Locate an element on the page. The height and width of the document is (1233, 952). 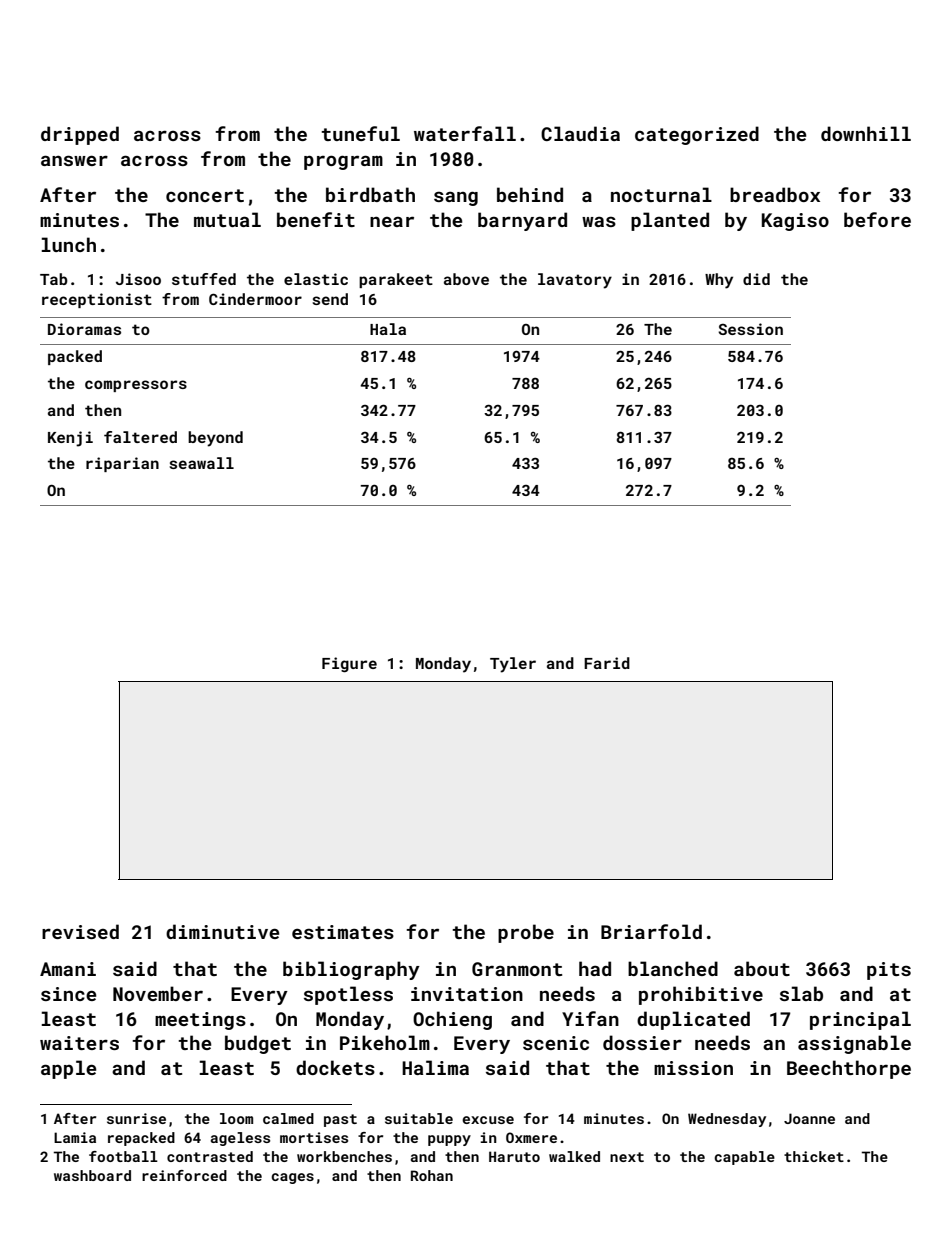
Tyler is located at coordinates (513, 665).
